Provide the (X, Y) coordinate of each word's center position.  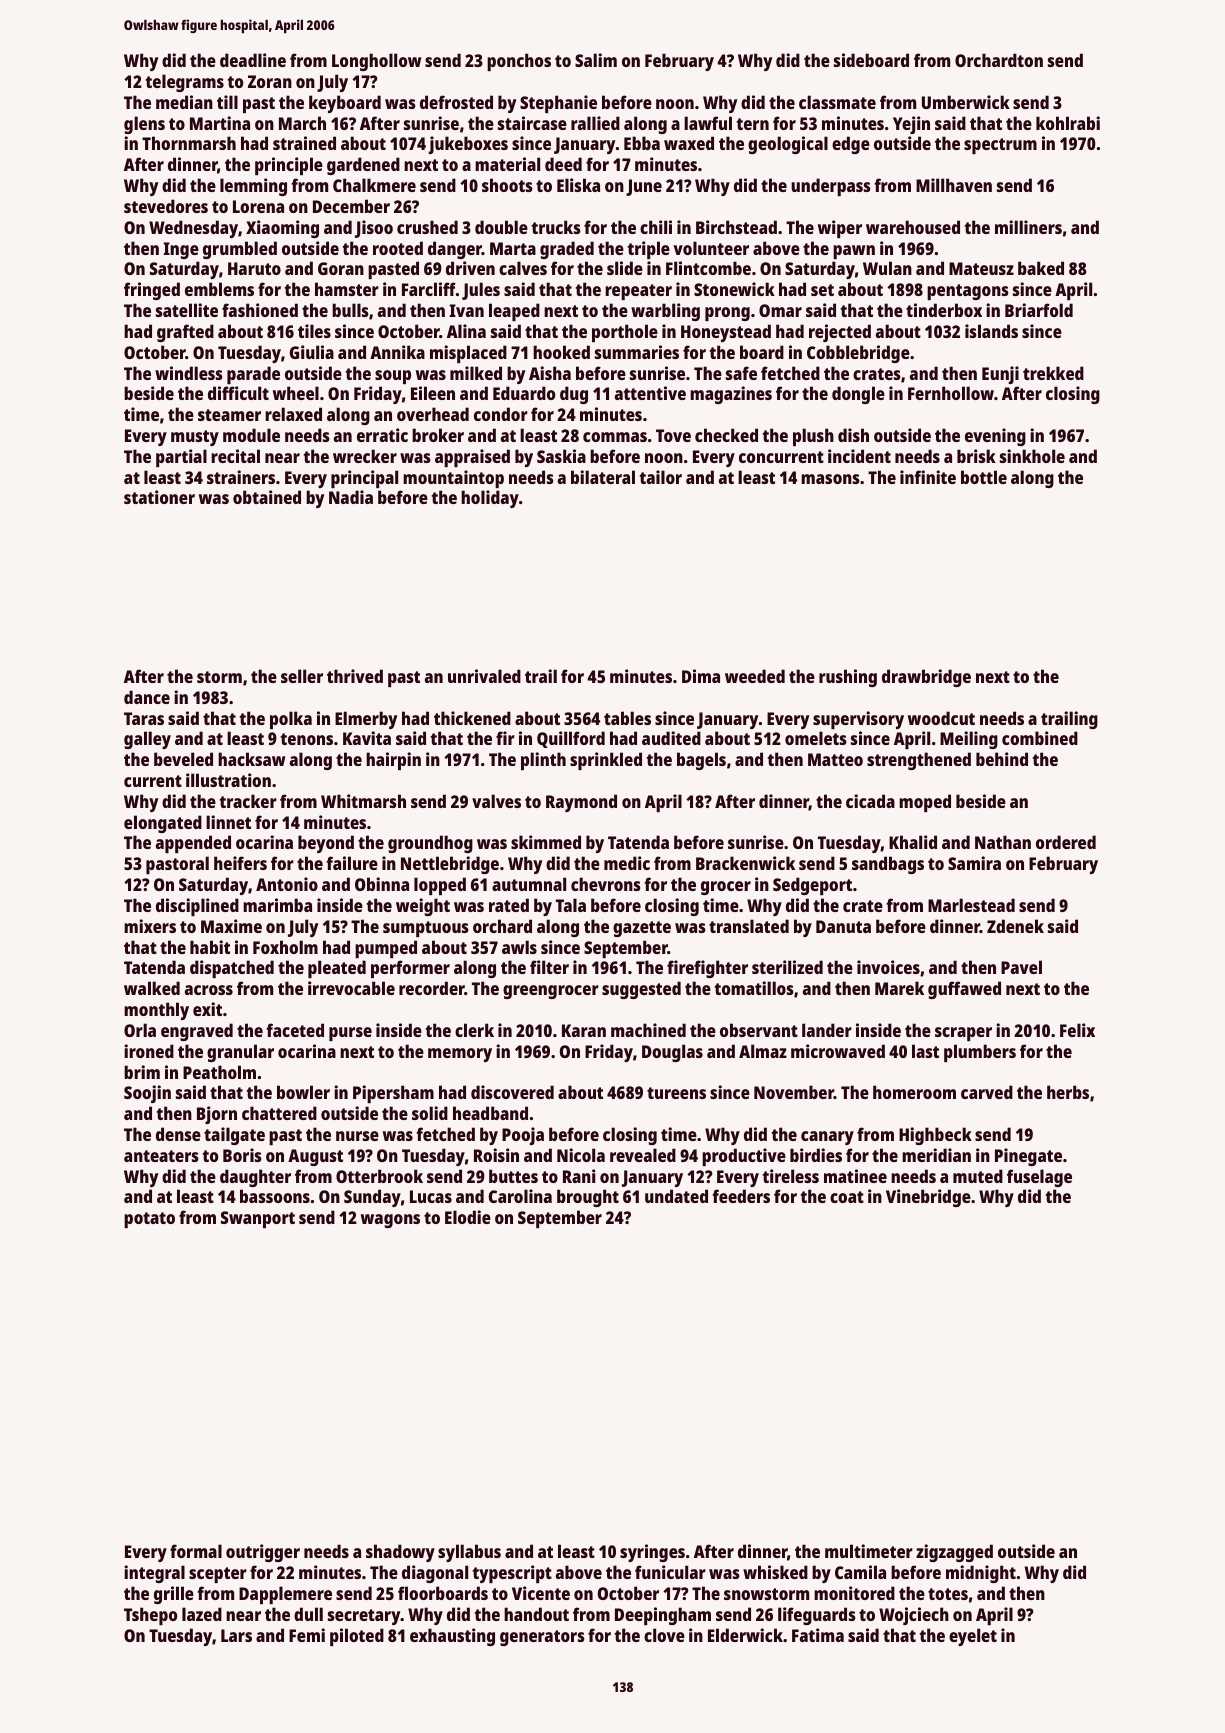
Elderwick (745, 1635)
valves (496, 801)
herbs (1068, 1092)
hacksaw (251, 759)
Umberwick (966, 102)
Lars (236, 1635)
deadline (253, 60)
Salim (596, 60)
